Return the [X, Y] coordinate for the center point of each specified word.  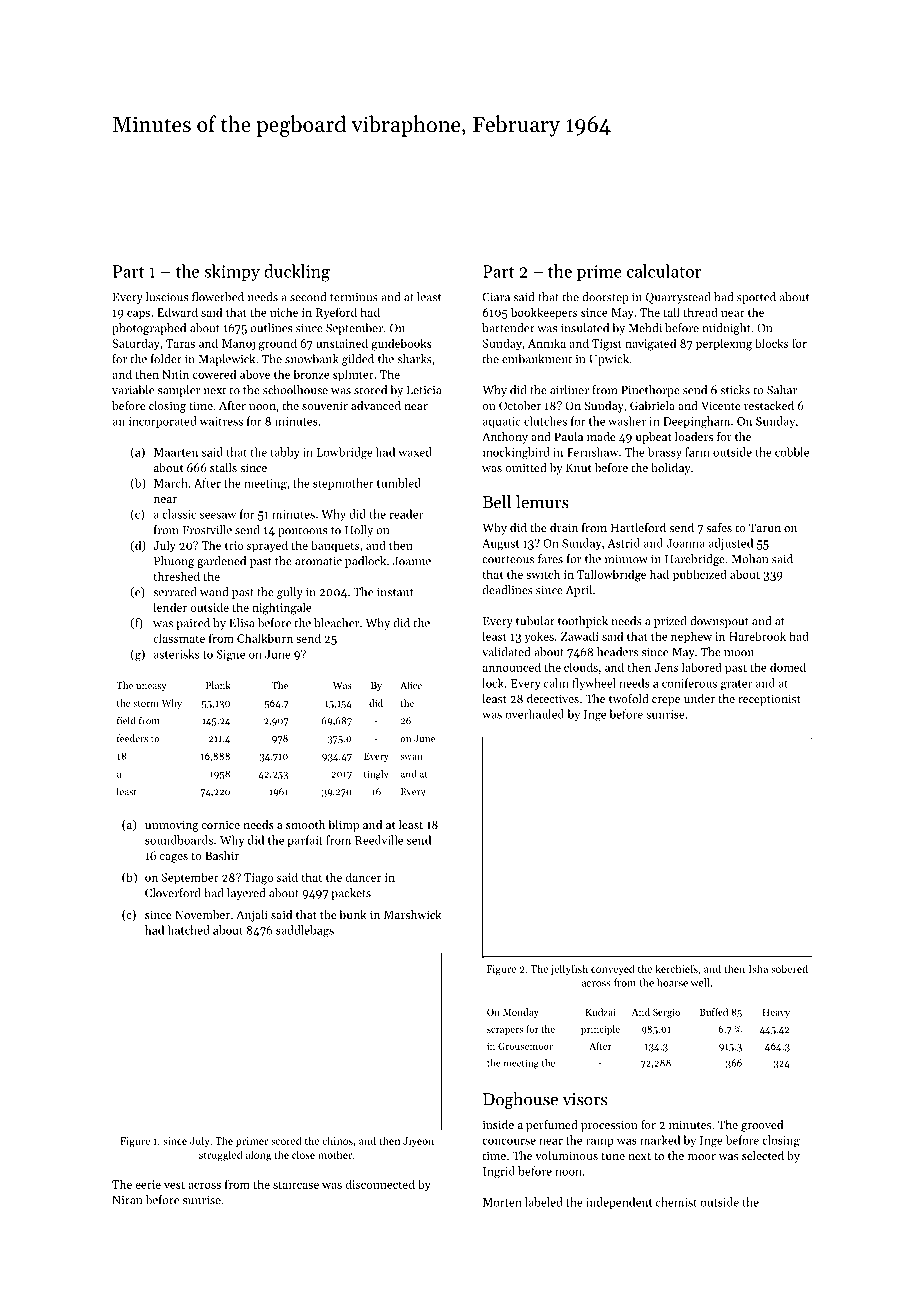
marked [660, 1140]
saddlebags [305, 931]
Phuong [174, 562]
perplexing [724, 344]
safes [719, 527]
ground [278, 344]
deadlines [508, 590]
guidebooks [401, 344]
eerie [148, 1184]
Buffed [714, 1012]
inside [498, 1124]
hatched [189, 930]
